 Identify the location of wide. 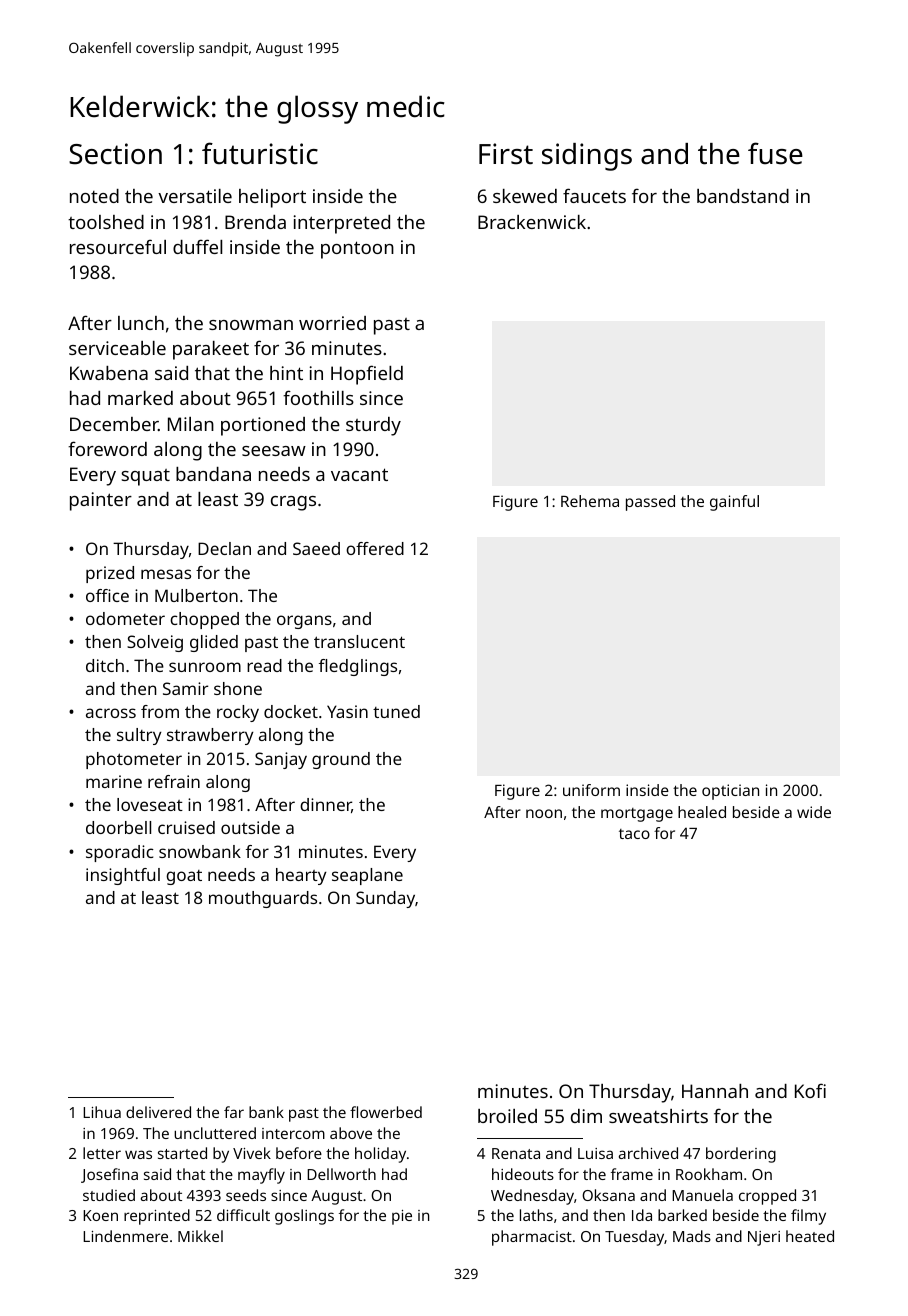
(814, 812).
